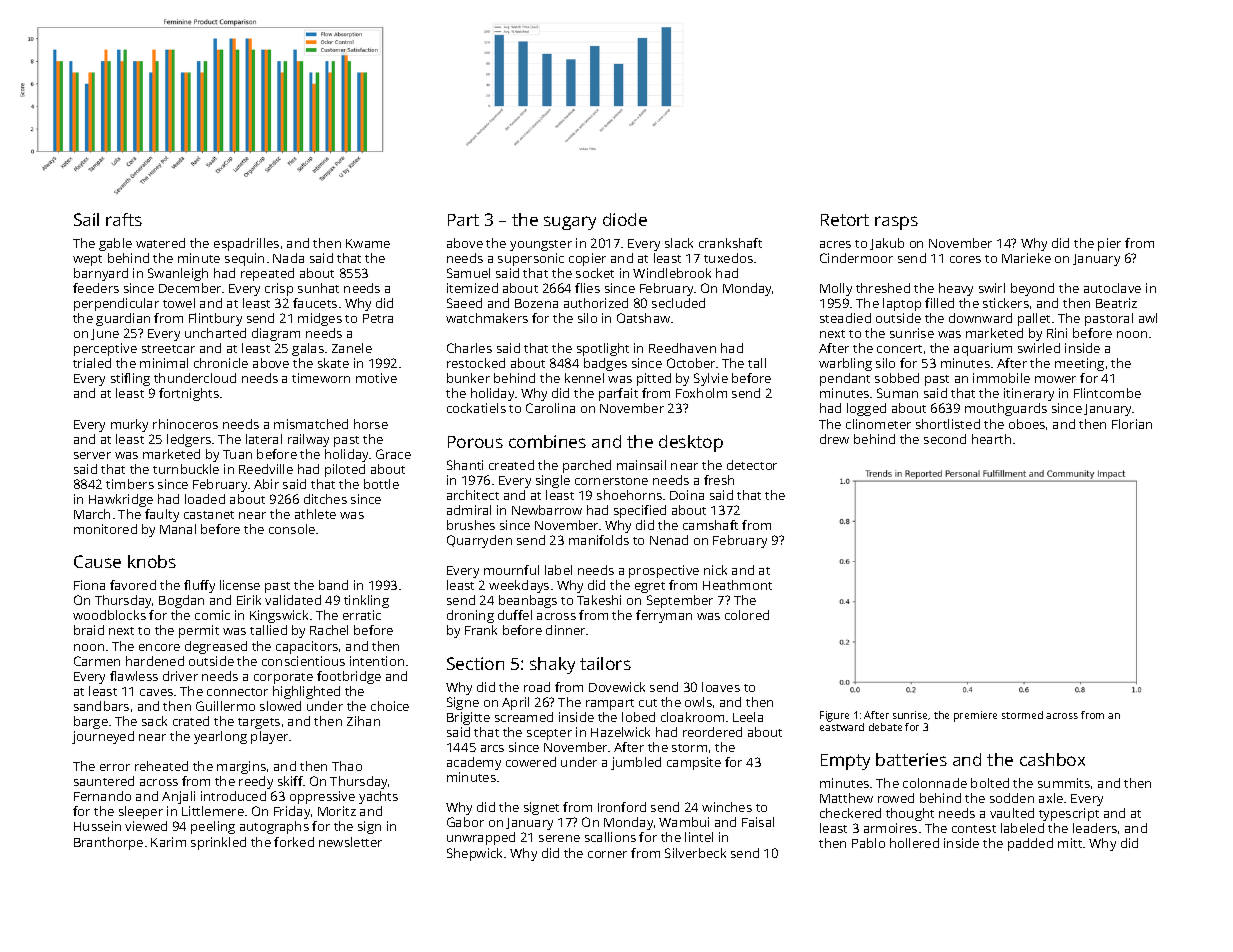 The image size is (1233, 952). What do you see at coordinates (845, 318) in the image?
I see `steadied` at bounding box center [845, 318].
